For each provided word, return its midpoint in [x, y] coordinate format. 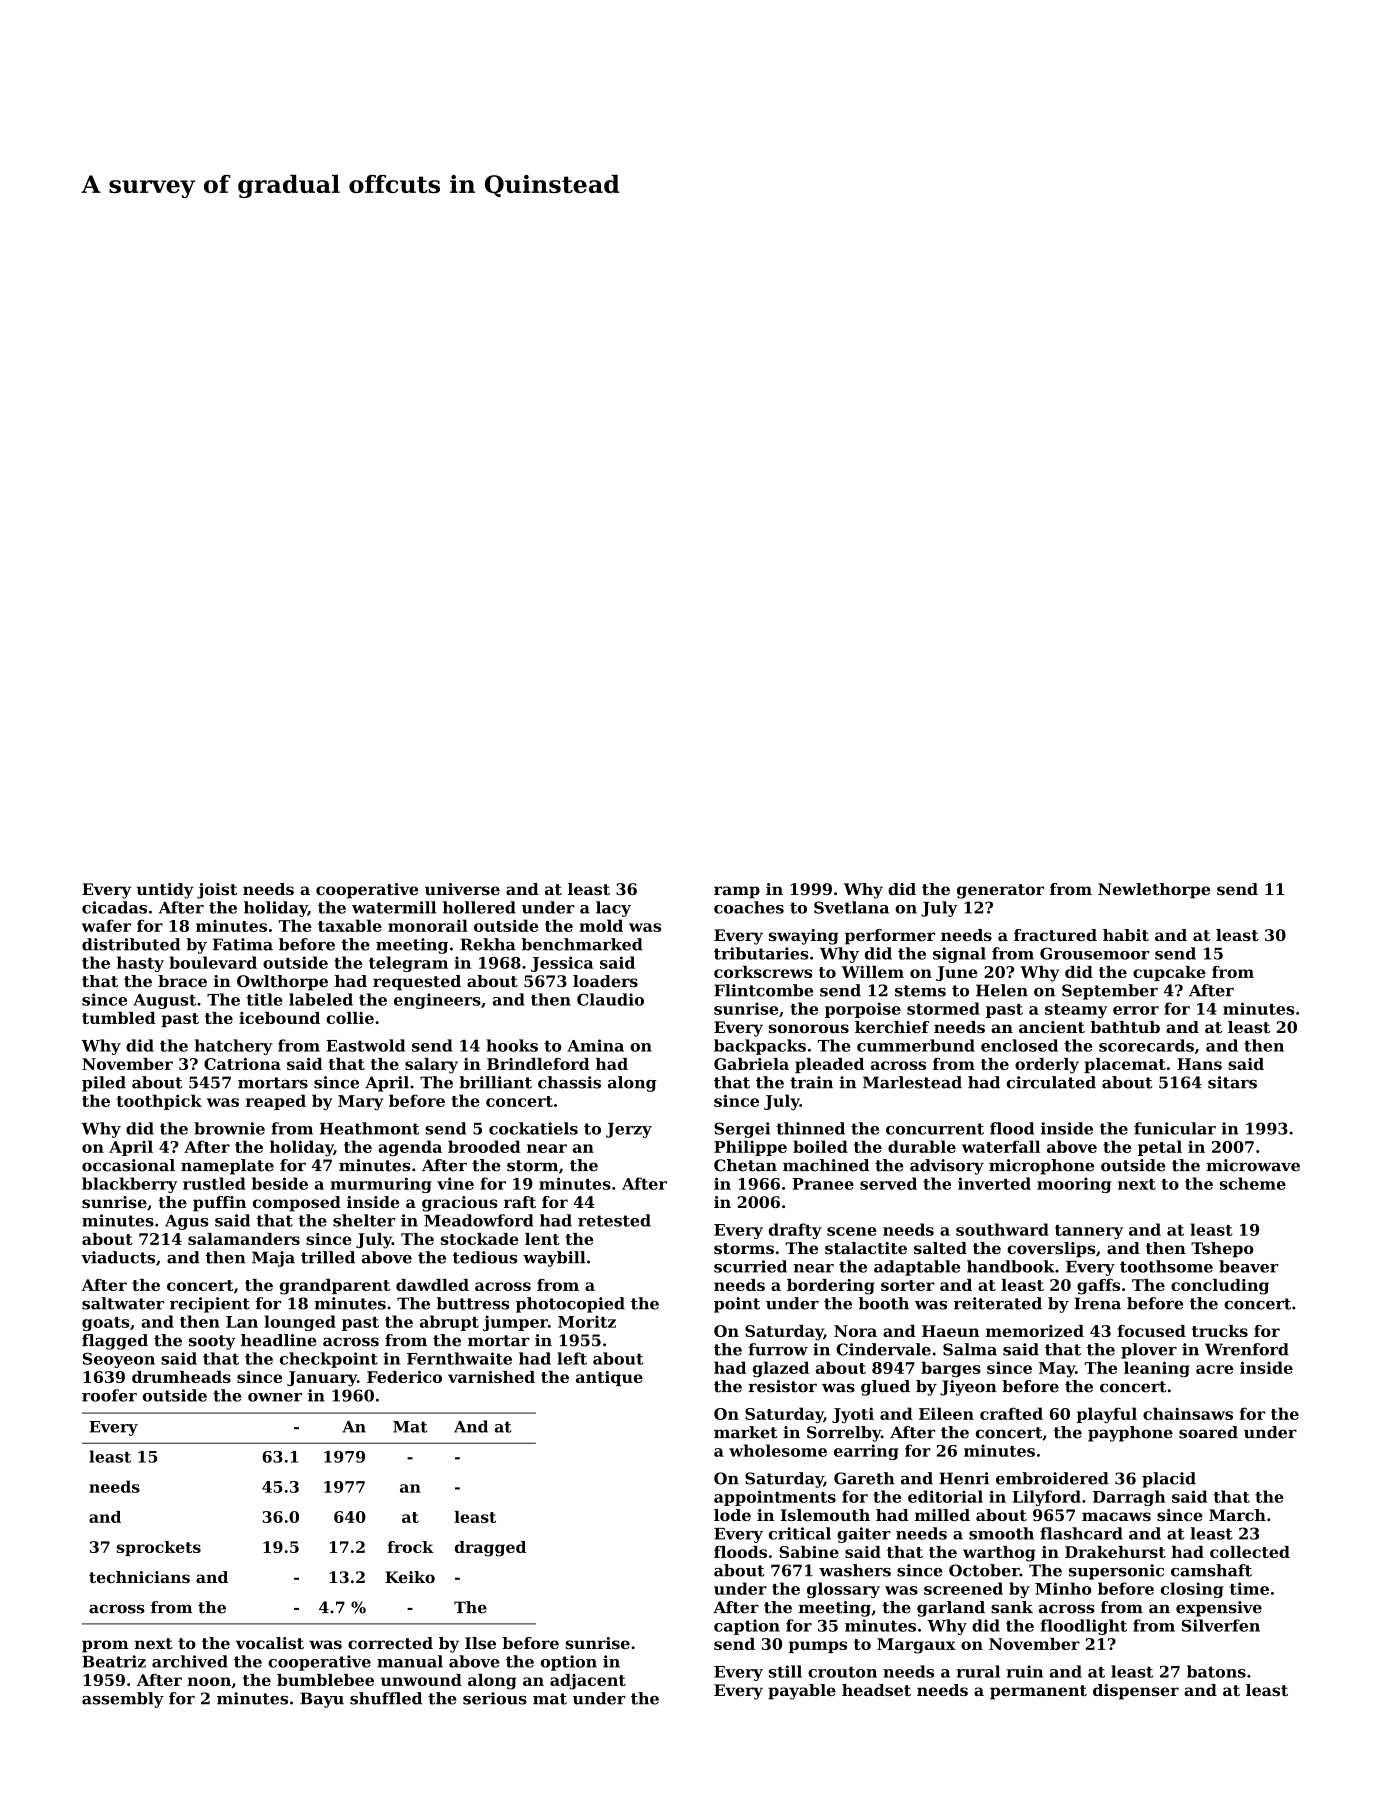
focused [1151, 1331]
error [1136, 1010]
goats [105, 1324]
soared [1208, 1432]
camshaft [1211, 1570]
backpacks [760, 1047]
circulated [1051, 1082]
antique [609, 1378]
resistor [782, 1386]
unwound [421, 1680]
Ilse [480, 1643]
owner [275, 1397]
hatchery [234, 1047]
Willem [872, 972]
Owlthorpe [282, 983]
